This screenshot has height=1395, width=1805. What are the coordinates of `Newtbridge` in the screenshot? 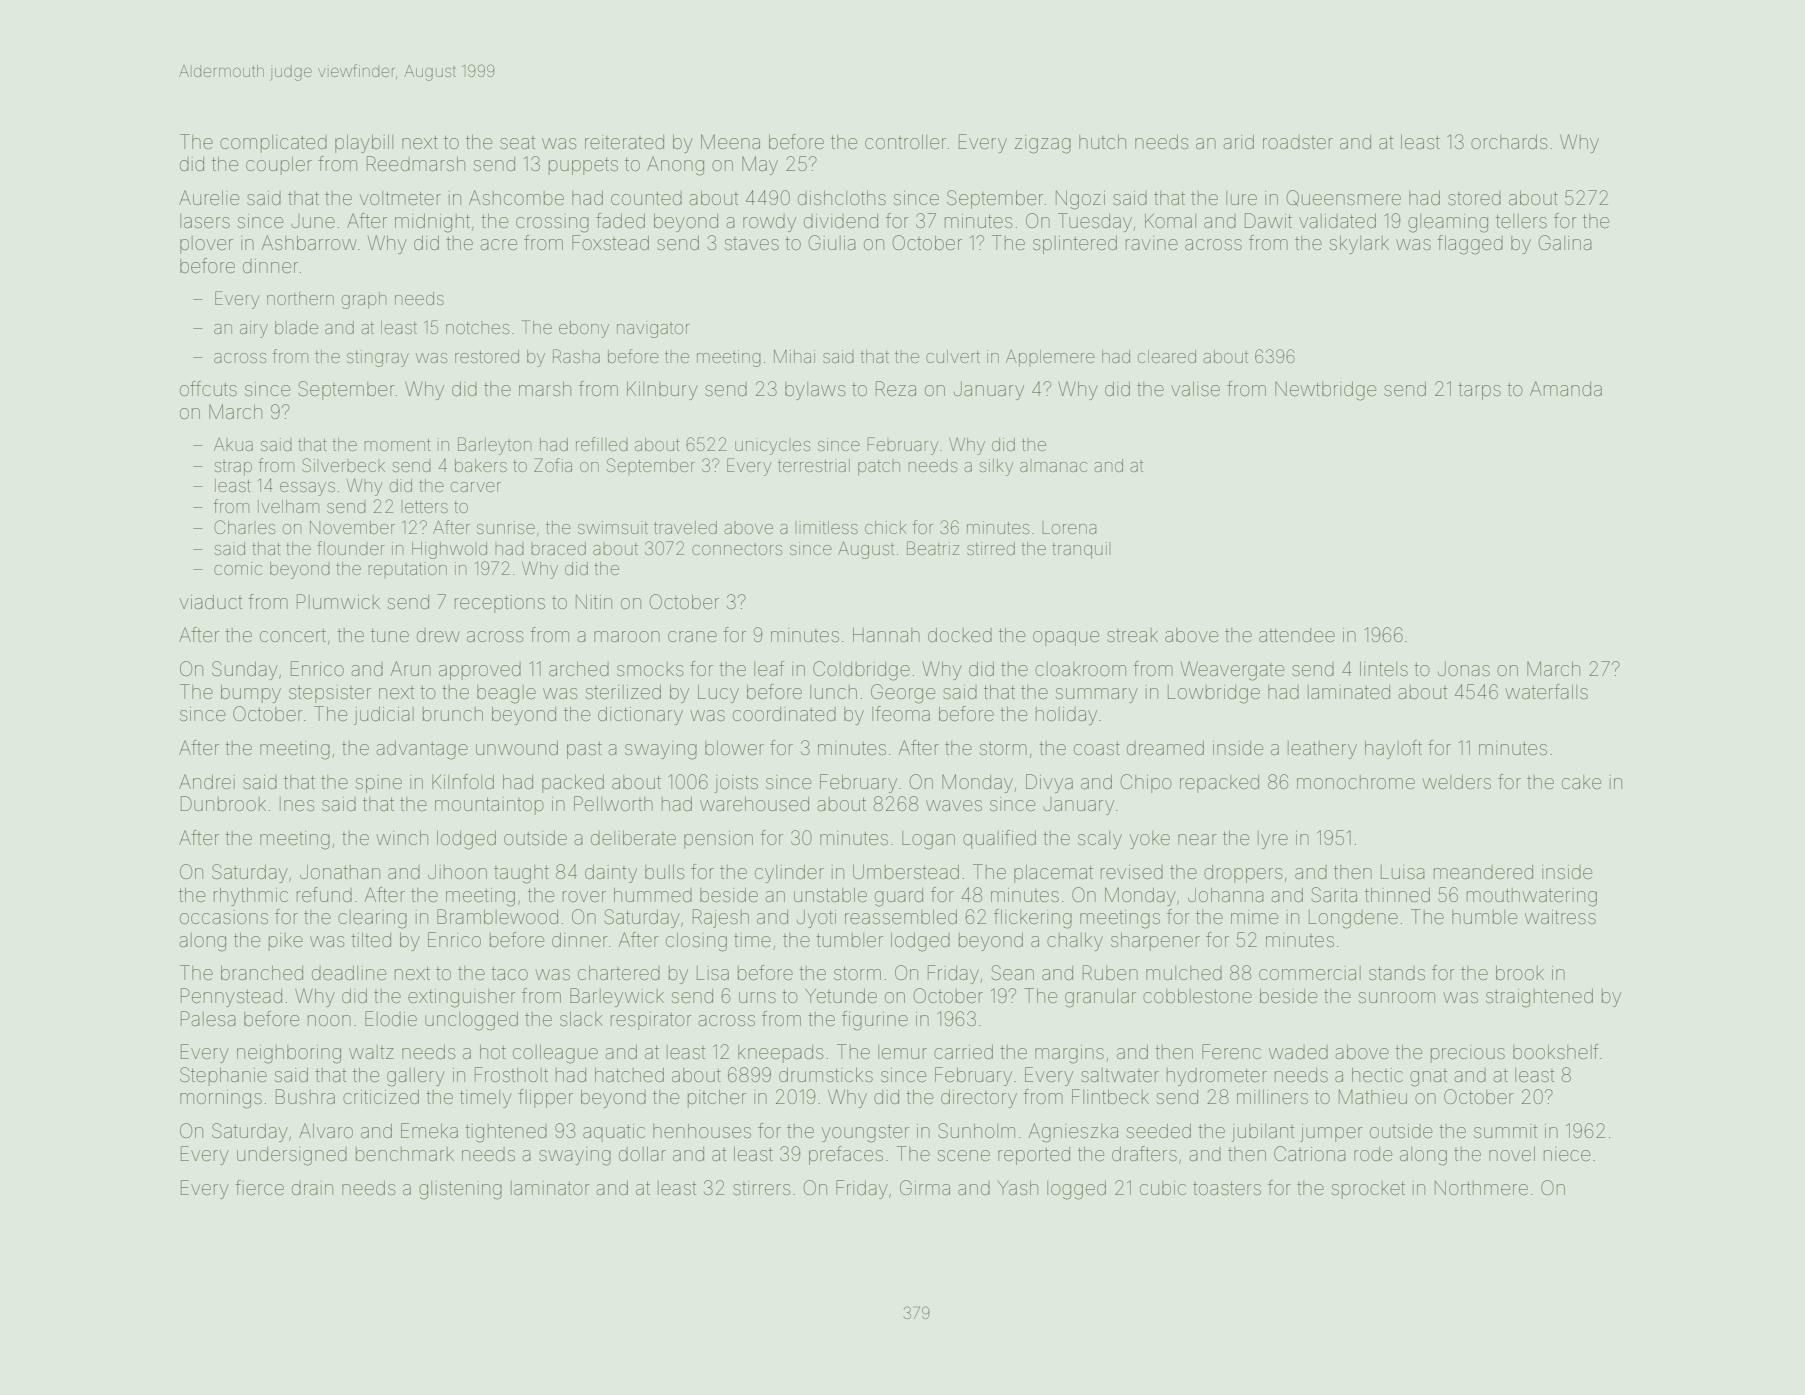 It's located at (1325, 391).
